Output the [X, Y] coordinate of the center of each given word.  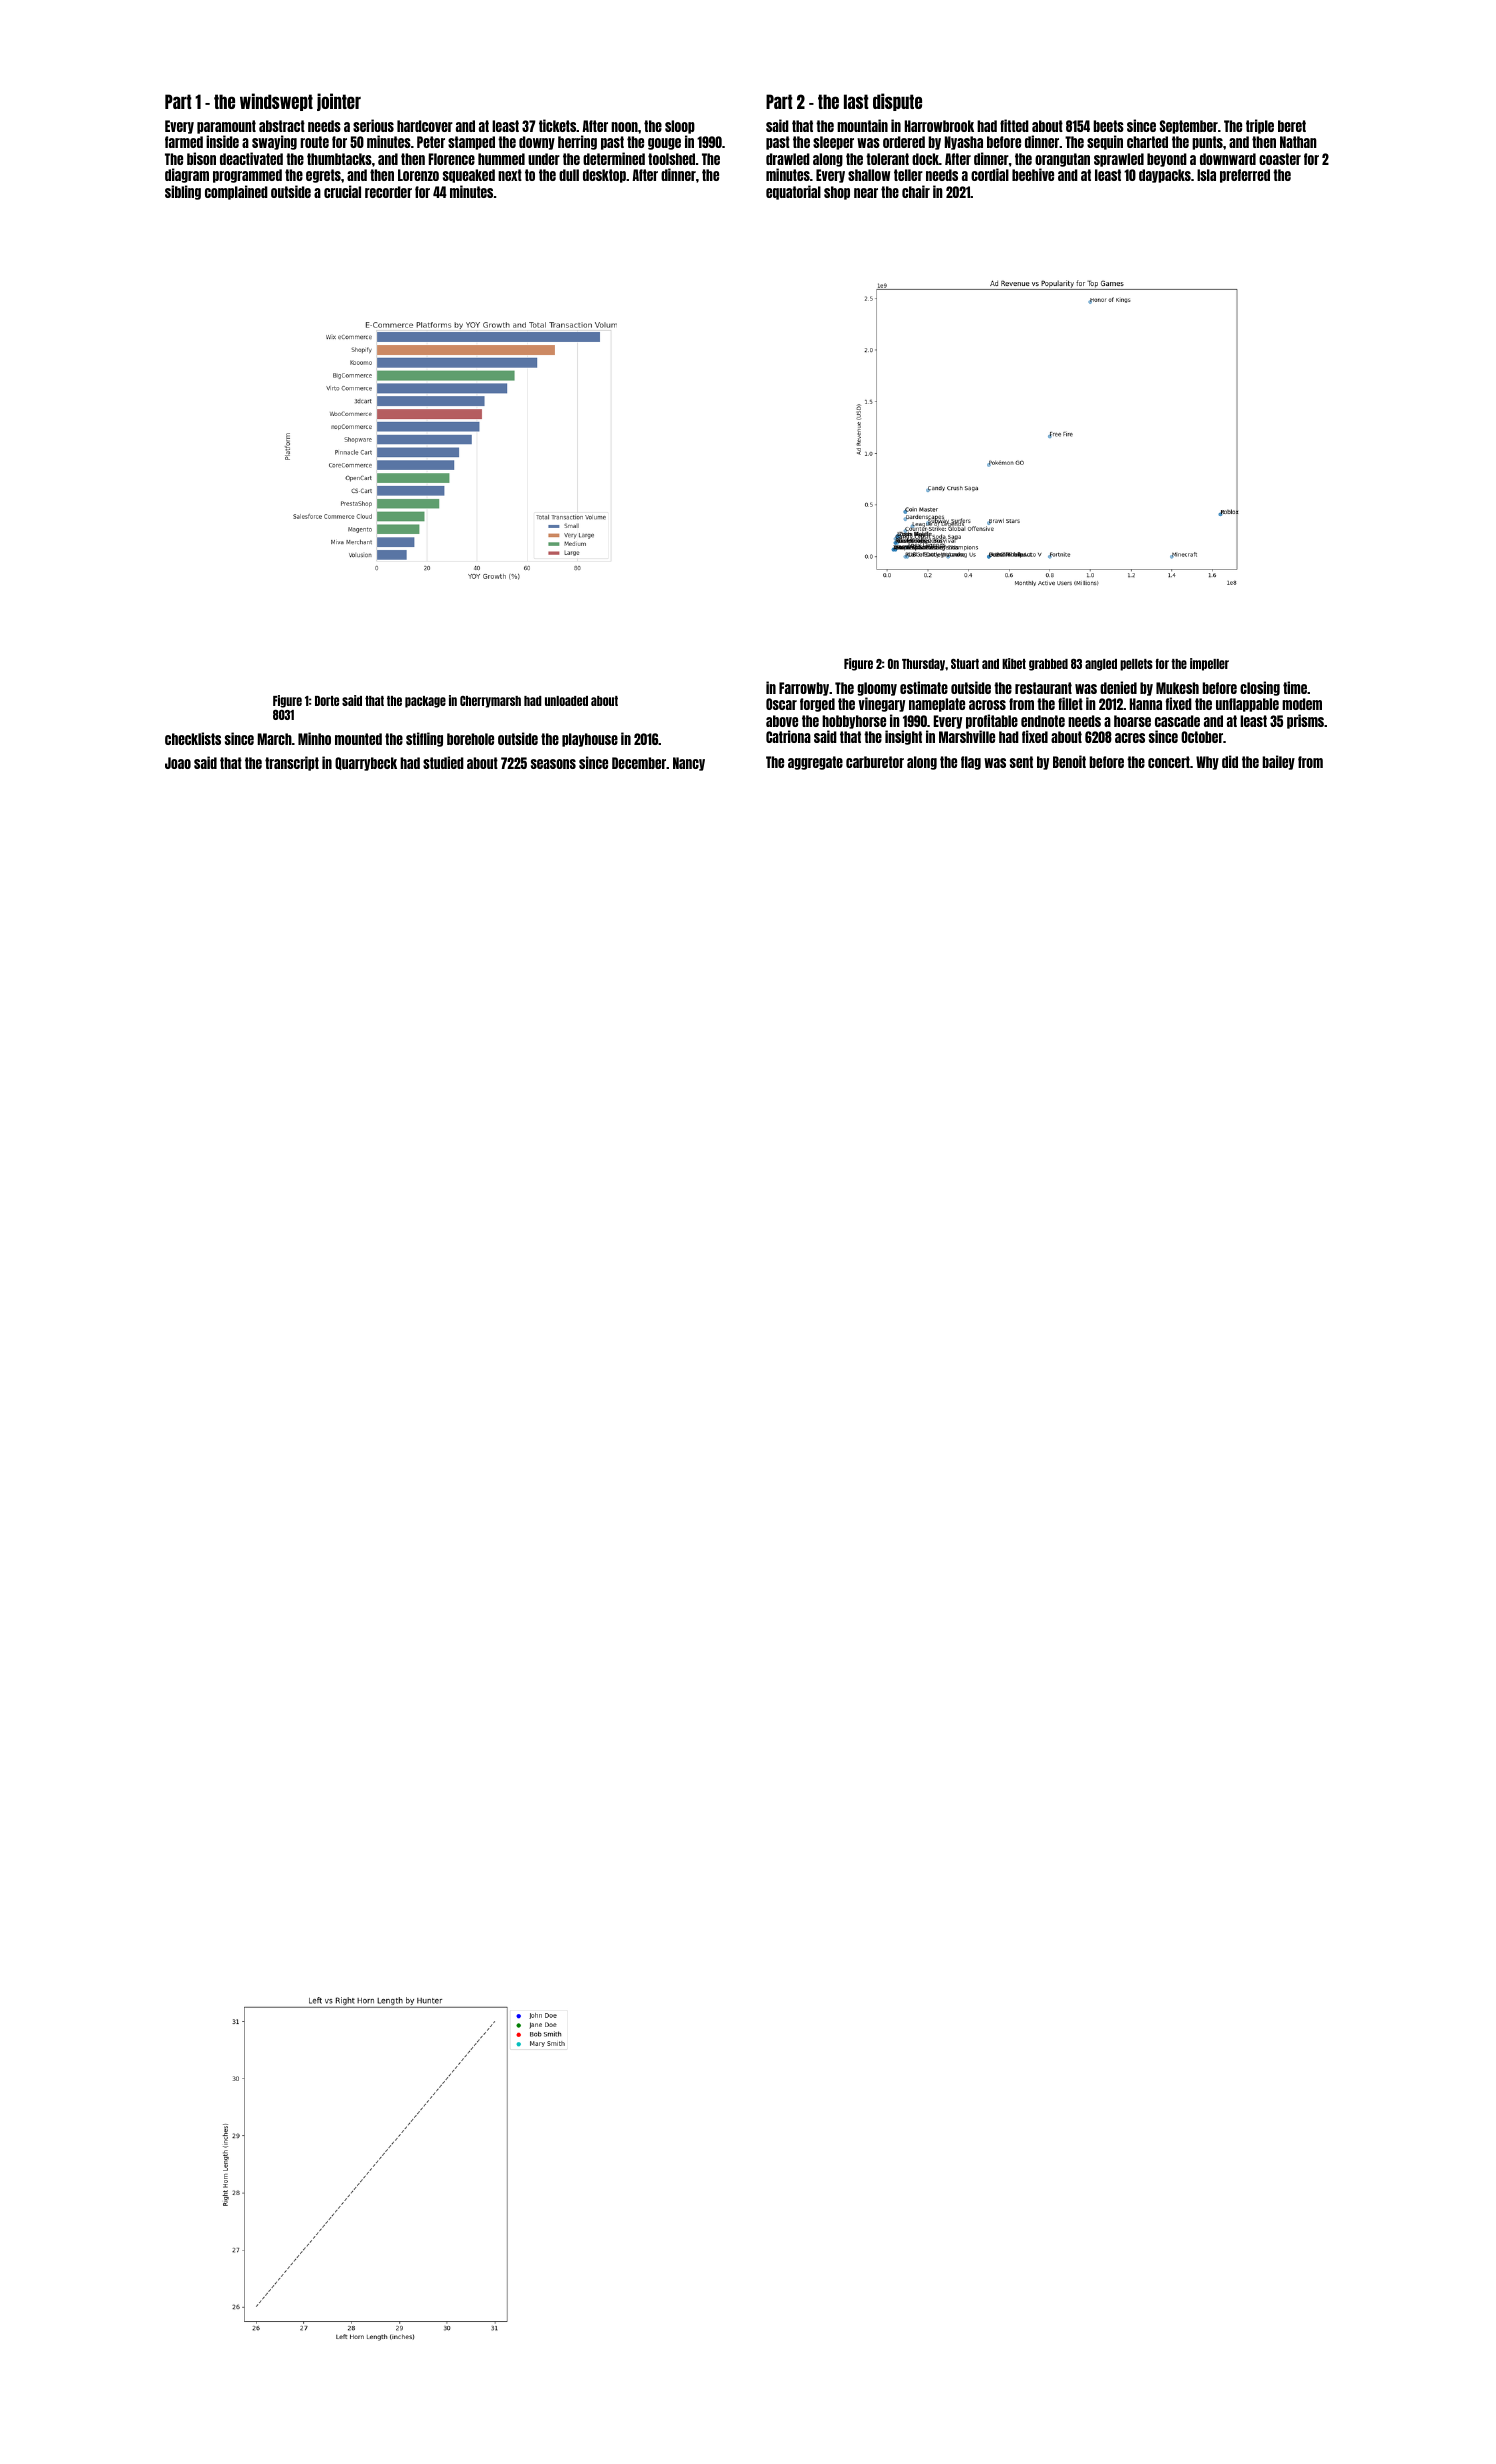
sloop [680, 127]
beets [1108, 126]
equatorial [793, 192]
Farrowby [804, 689]
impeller [1209, 664]
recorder [388, 192]
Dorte [327, 701]
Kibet [1014, 663]
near [866, 193]
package [425, 702]
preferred [1245, 176]
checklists [193, 738]
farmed [184, 142]
